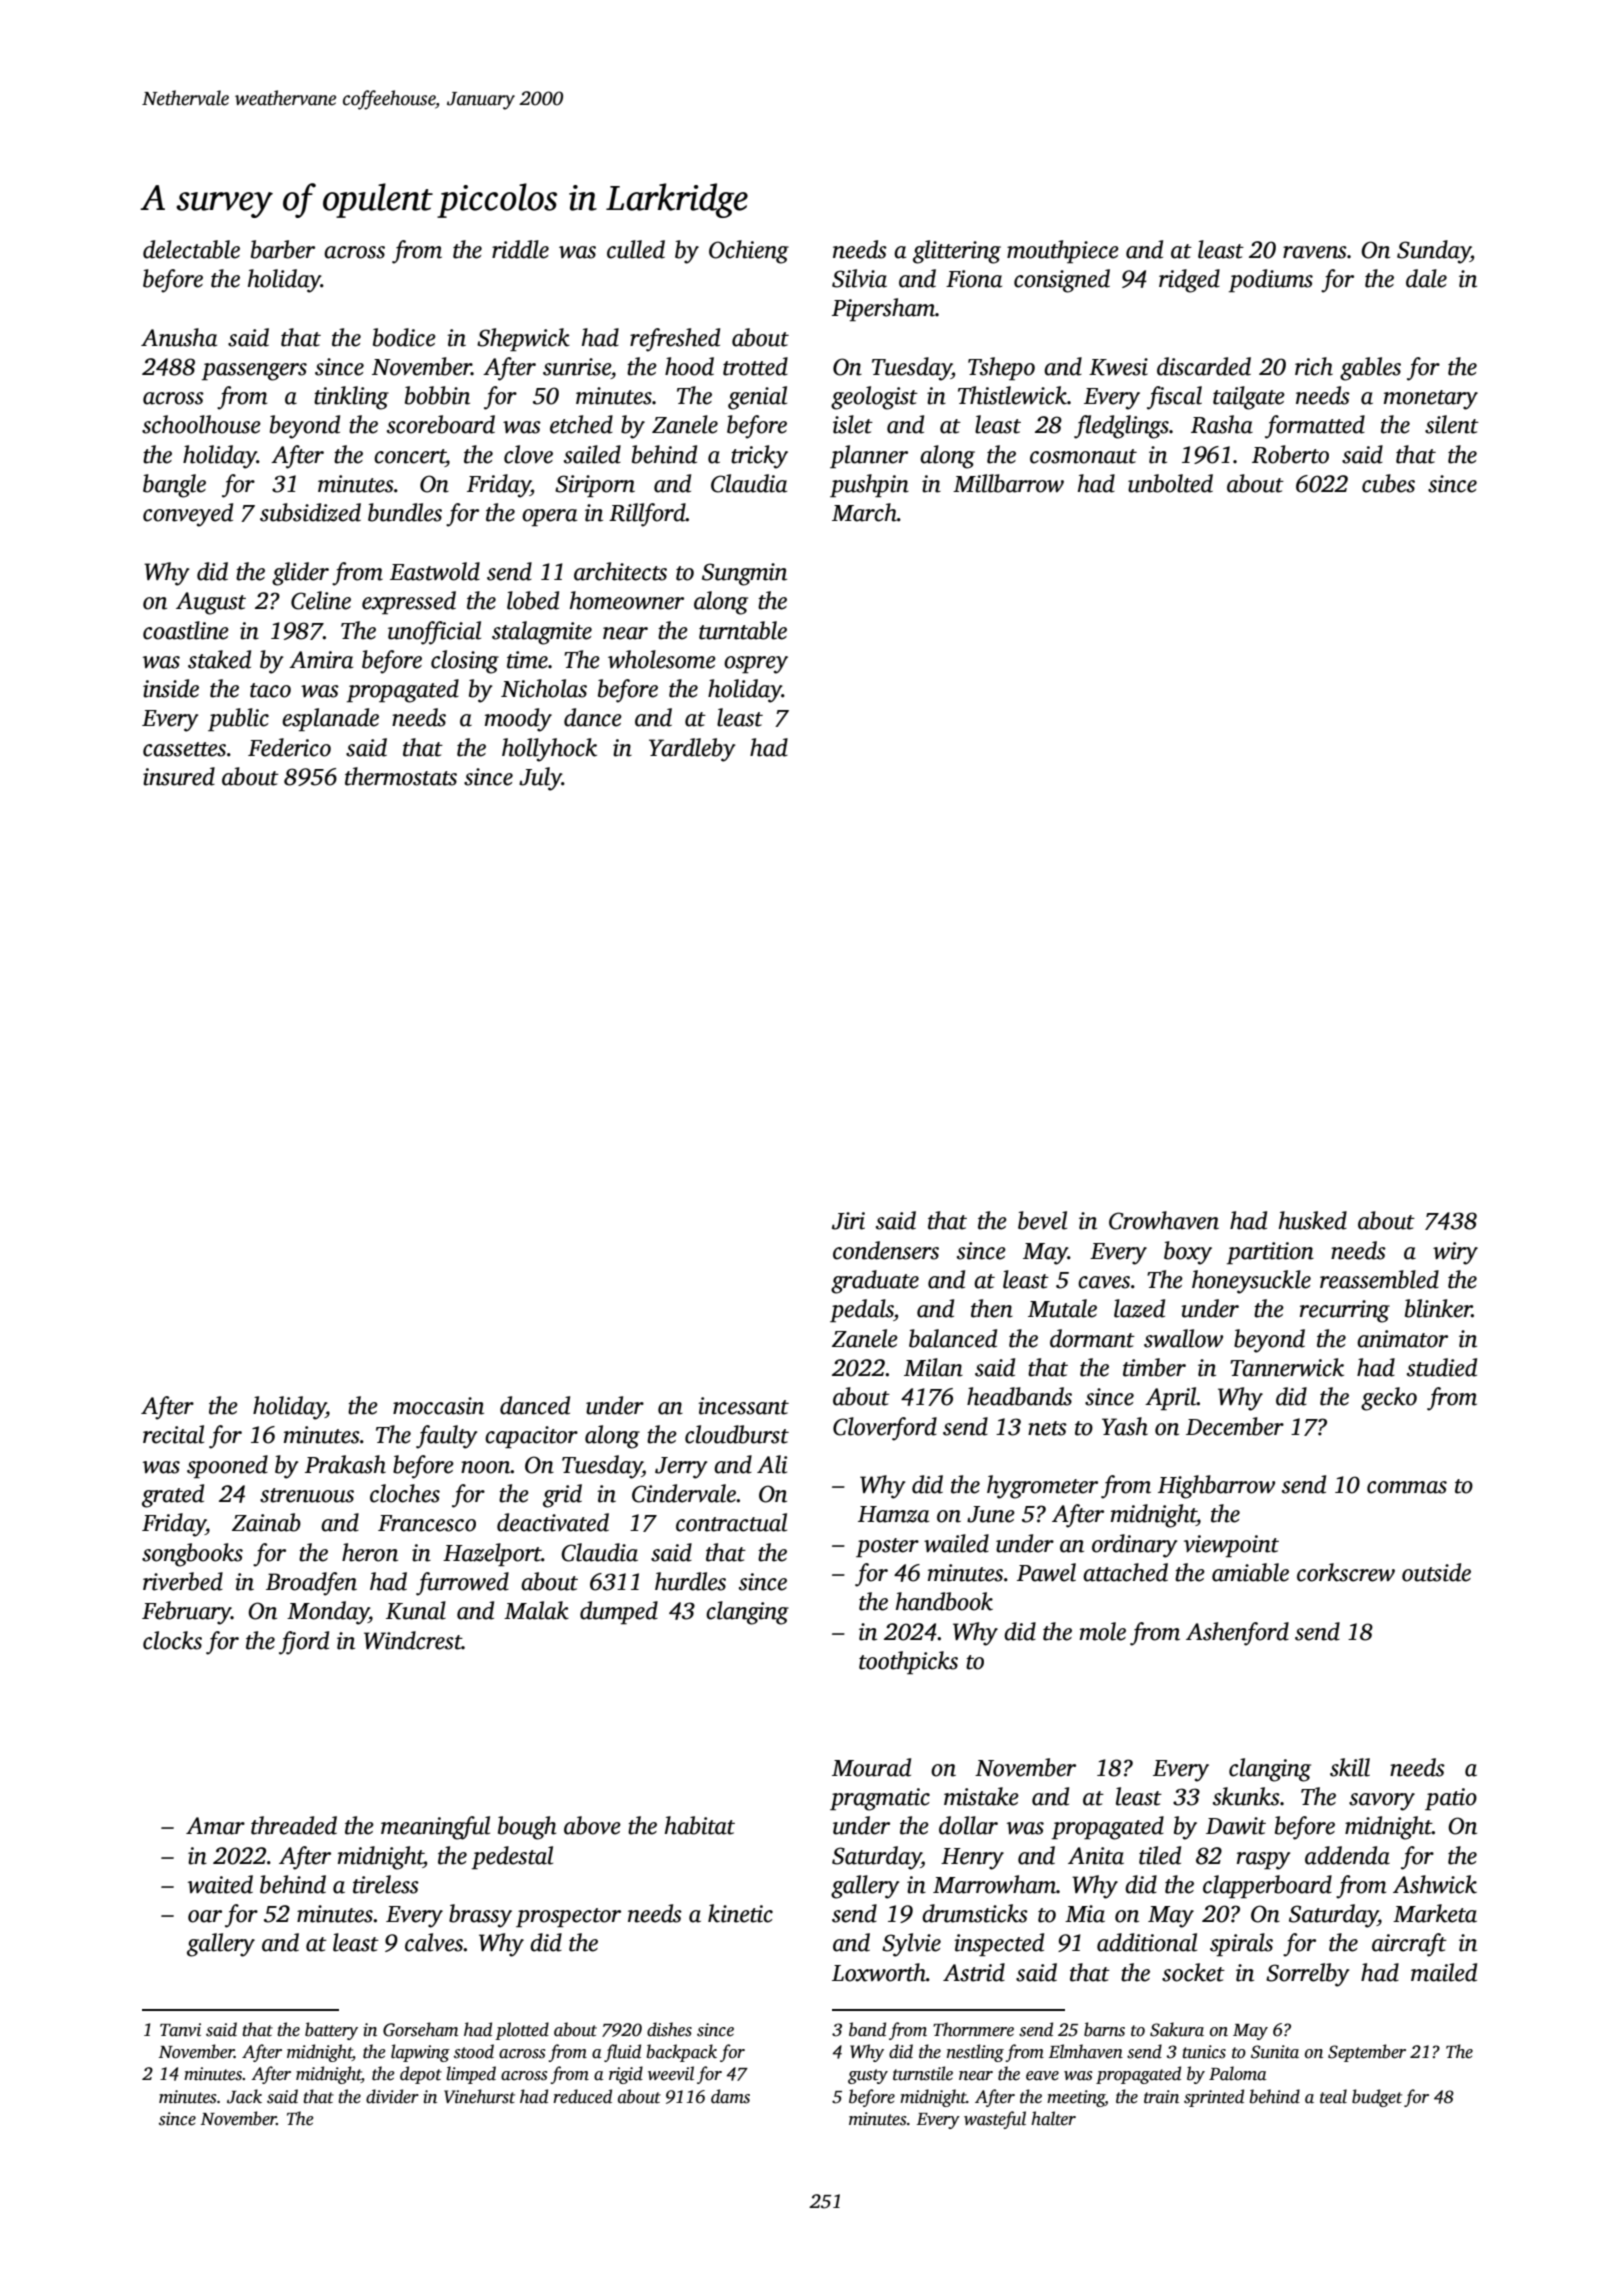 This image has height=2292, width=1620. What do you see at coordinates (875, 1282) in the image?
I see `graduate` at bounding box center [875, 1282].
